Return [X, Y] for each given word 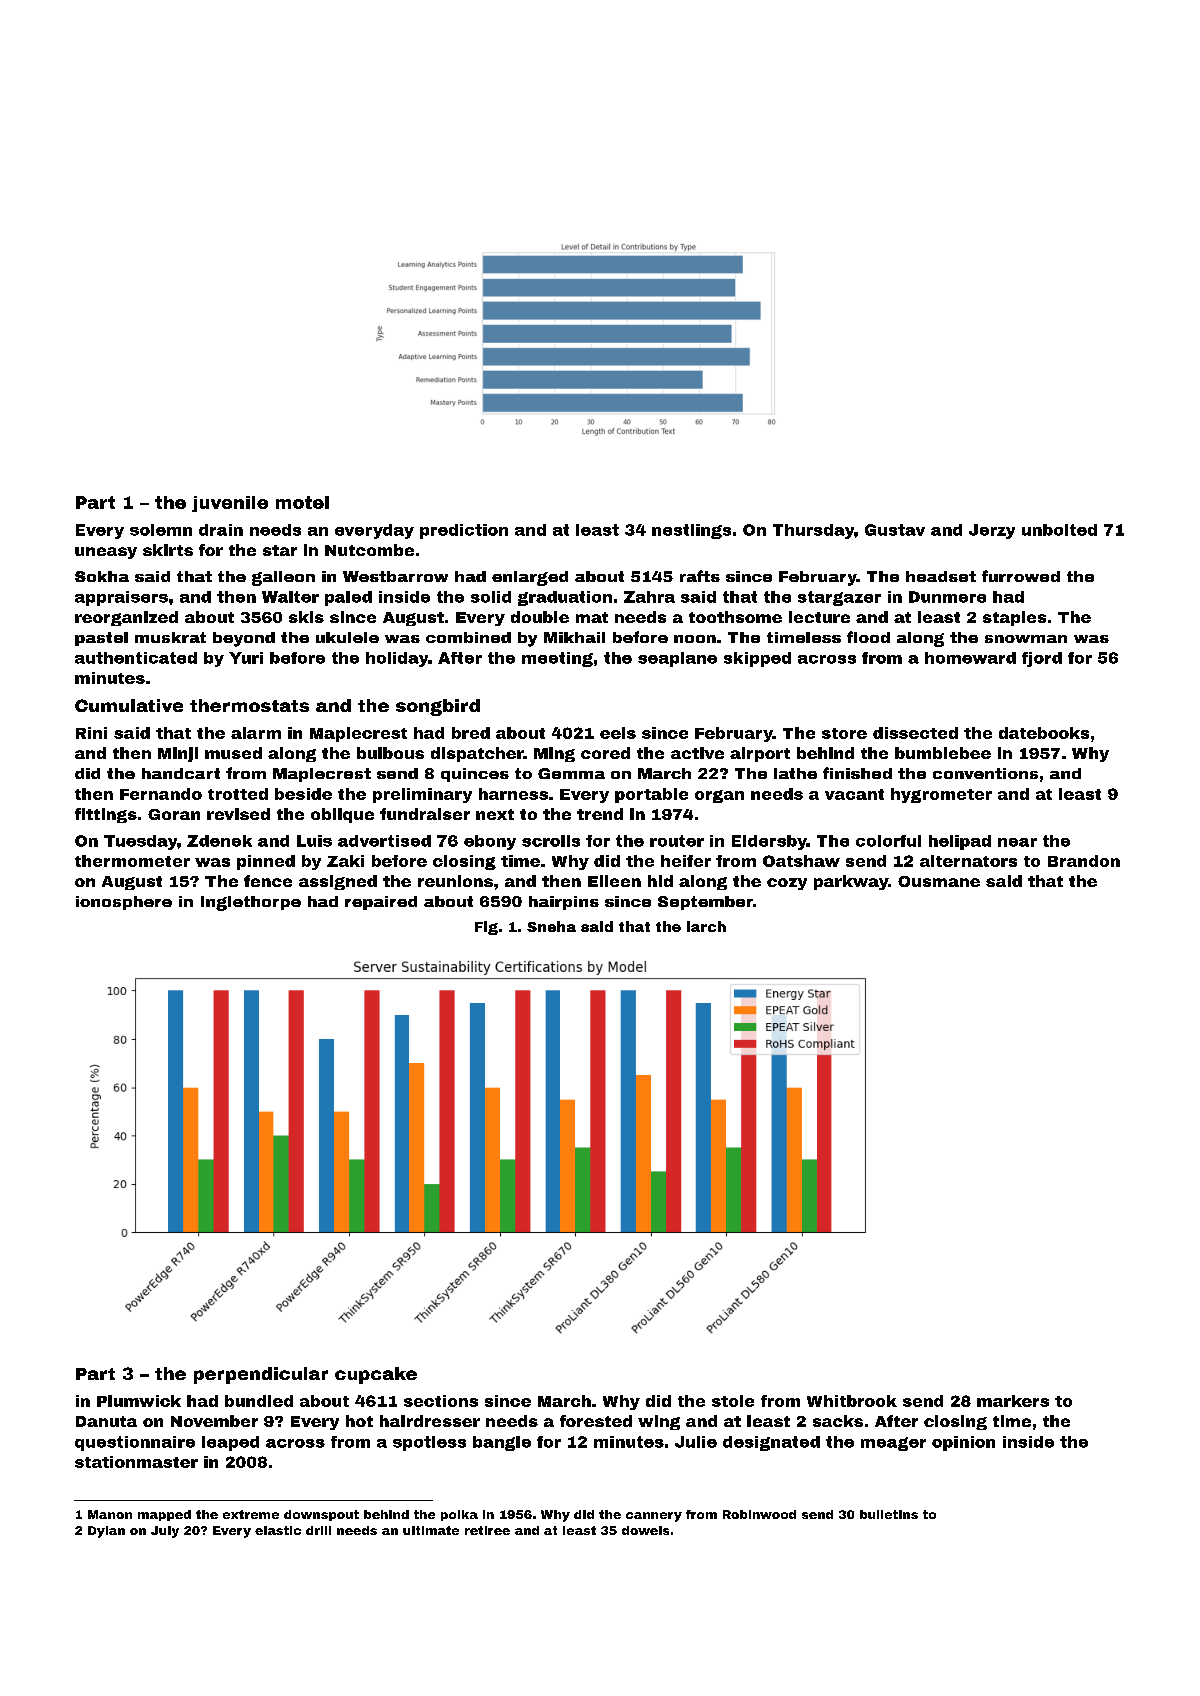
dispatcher [477, 754]
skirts [168, 550]
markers [1013, 1401]
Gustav [895, 530]
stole [733, 1401]
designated [771, 1443]
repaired [381, 903]
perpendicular [261, 1375]
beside [303, 794]
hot [359, 1421]
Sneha [551, 926]
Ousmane [939, 881]
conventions [985, 773]
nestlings [691, 531]
